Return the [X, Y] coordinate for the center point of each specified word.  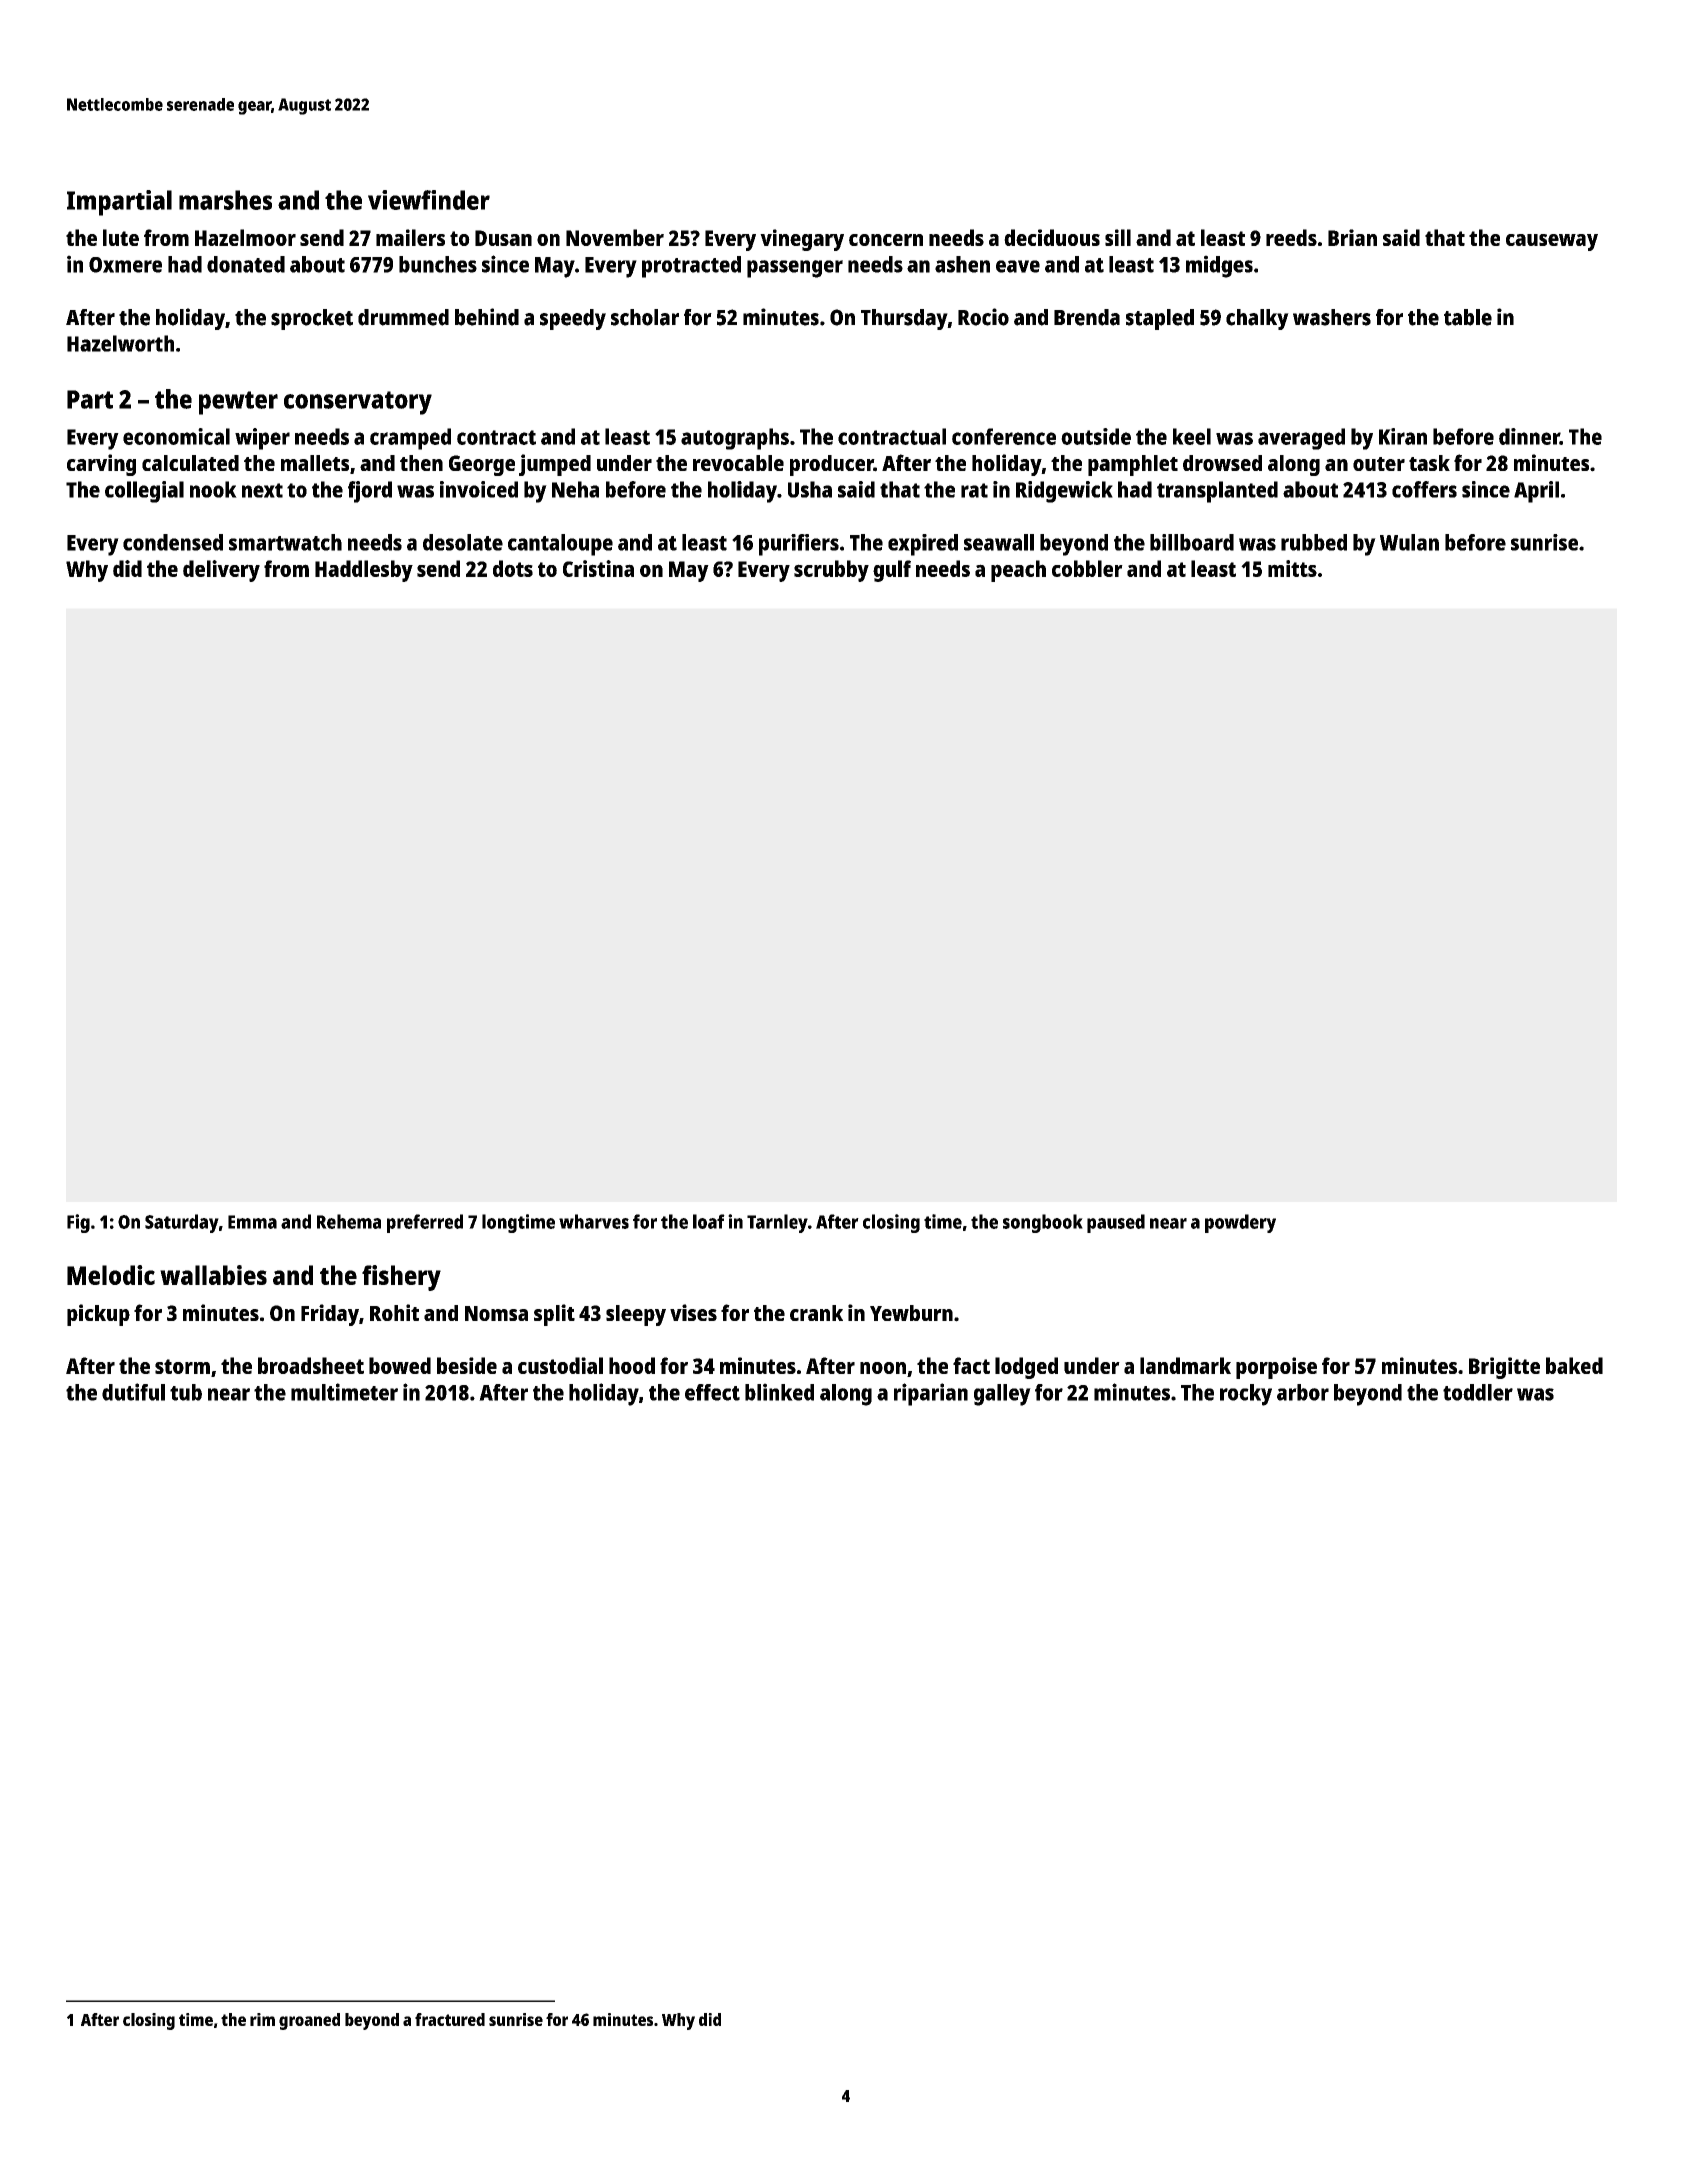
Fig [78, 1223]
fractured [450, 2019]
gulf [892, 571]
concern [886, 240]
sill [1118, 237]
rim [262, 2019]
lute [121, 237]
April [1536, 492]
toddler [1478, 1392]
